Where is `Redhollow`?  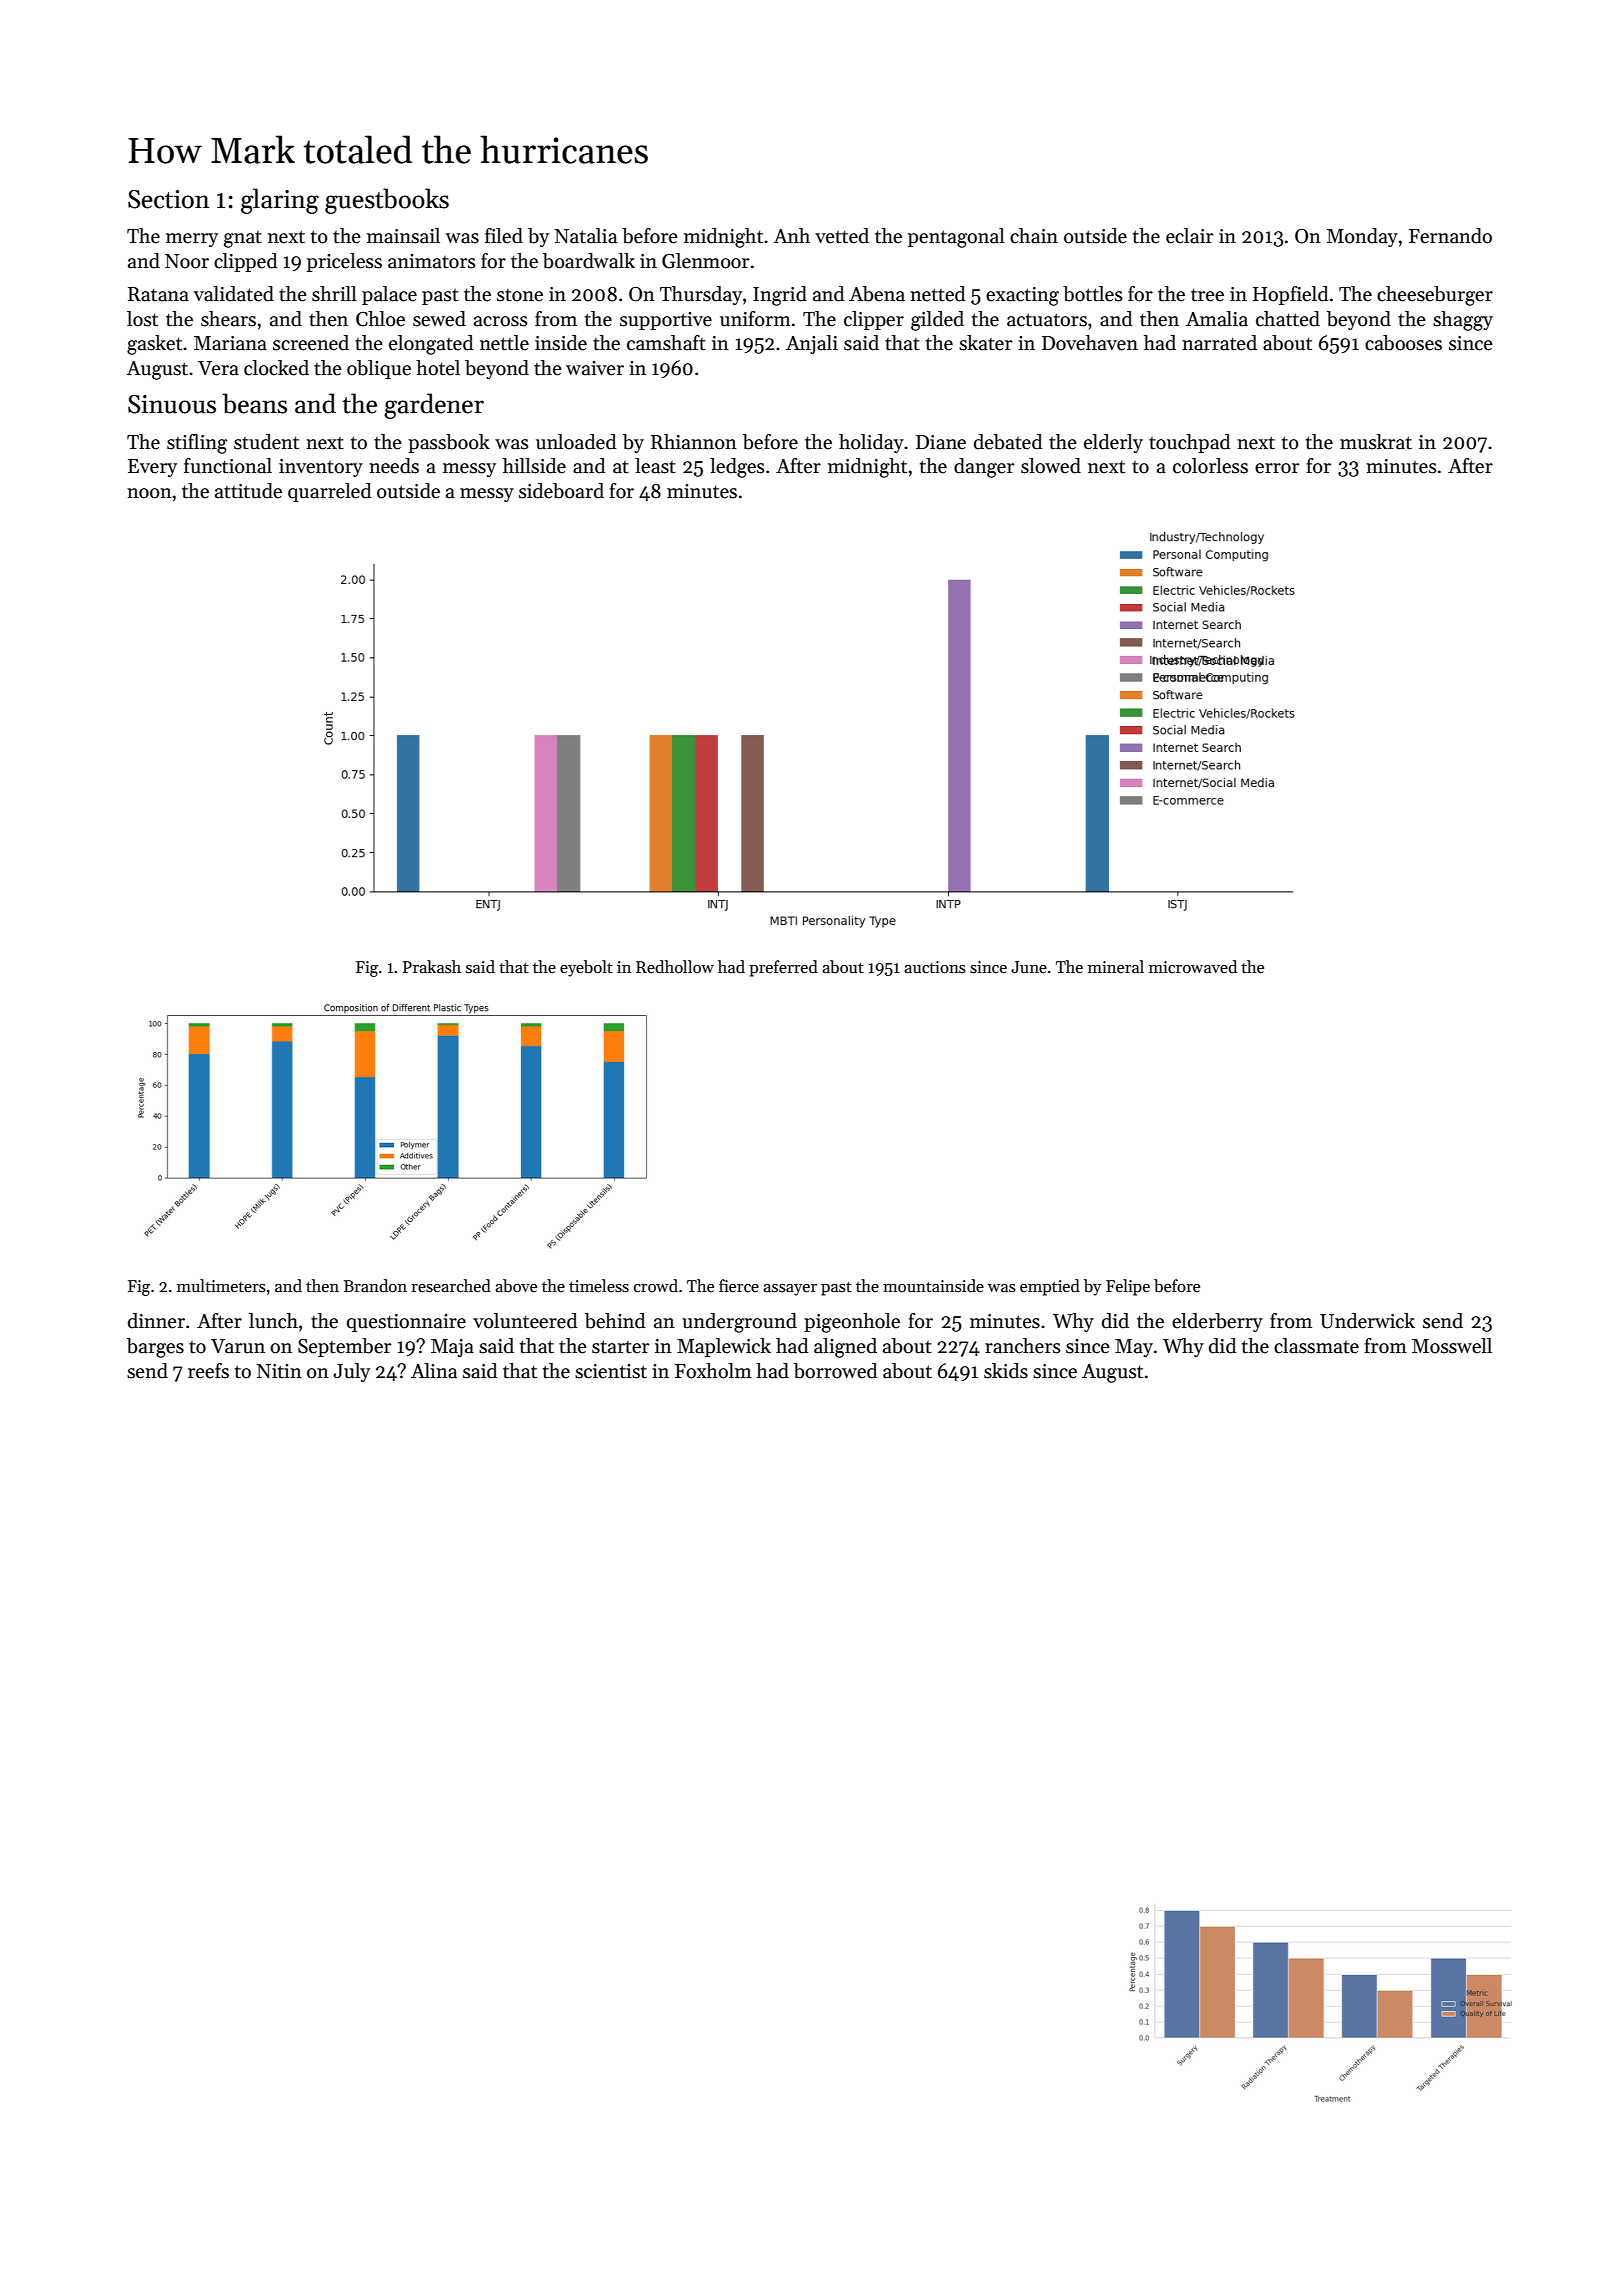 Redhollow is located at coordinates (675, 967).
